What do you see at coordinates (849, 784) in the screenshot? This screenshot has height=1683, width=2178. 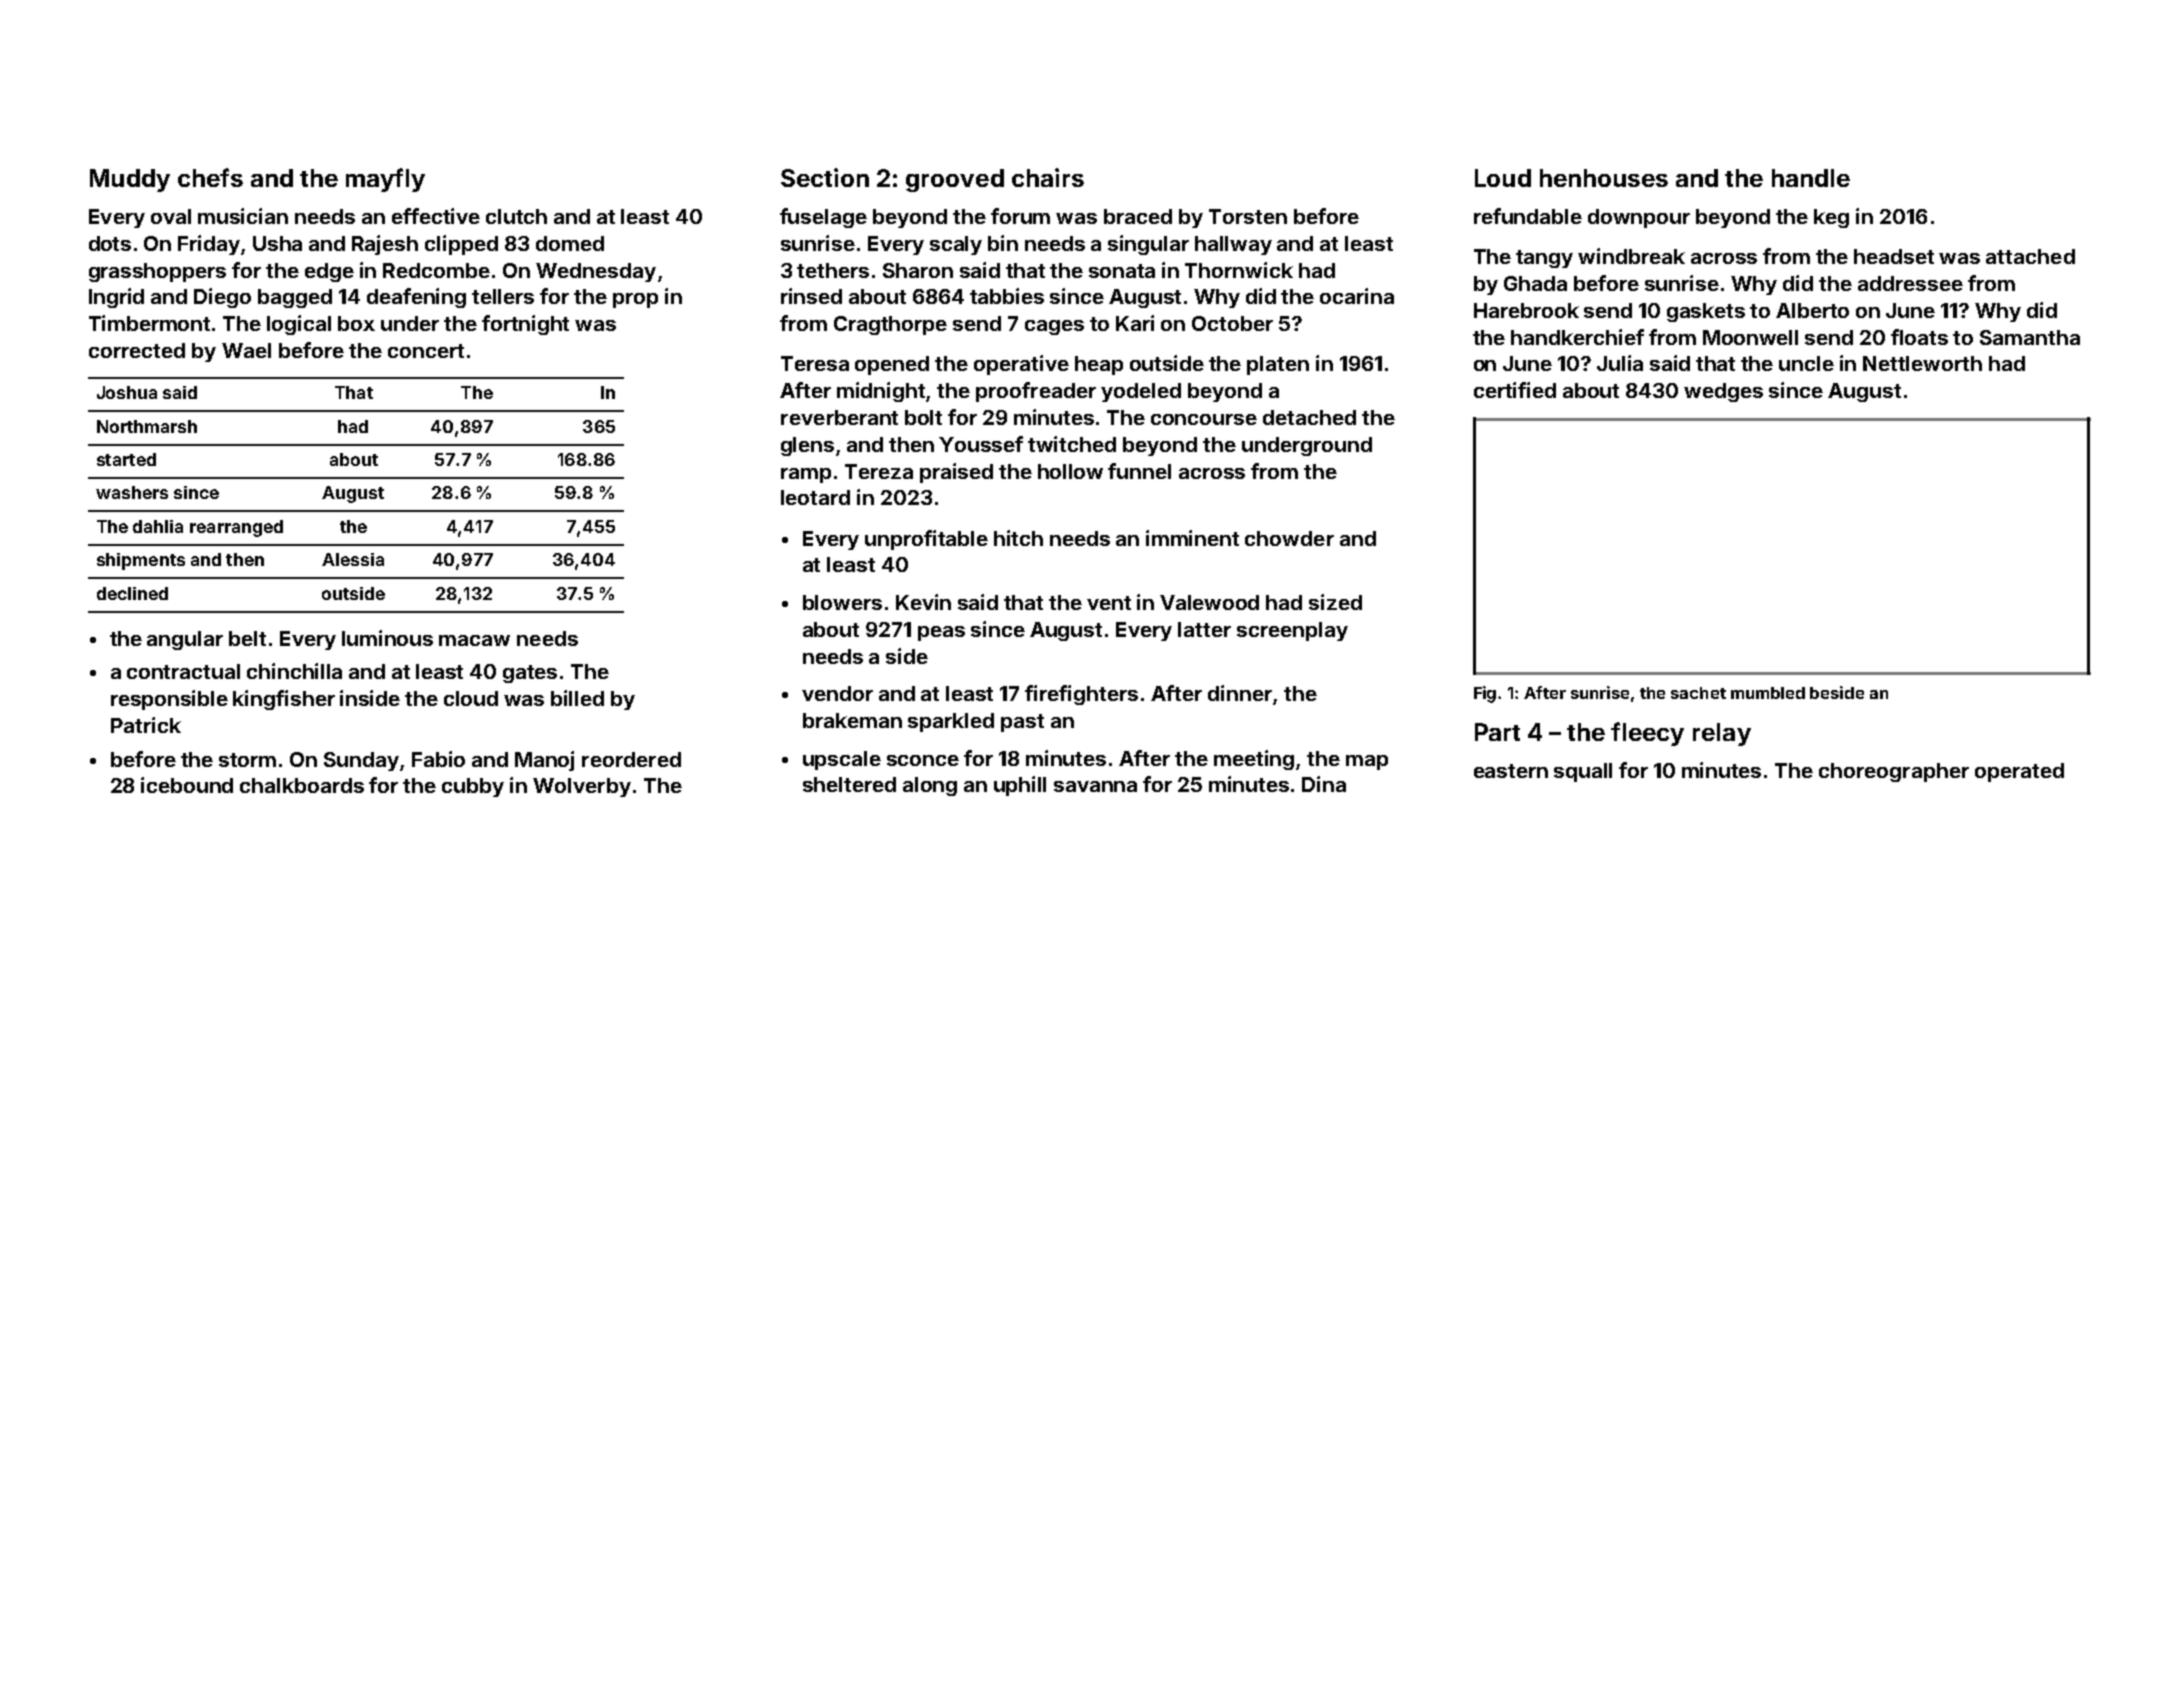 I see `sheltered` at bounding box center [849, 784].
